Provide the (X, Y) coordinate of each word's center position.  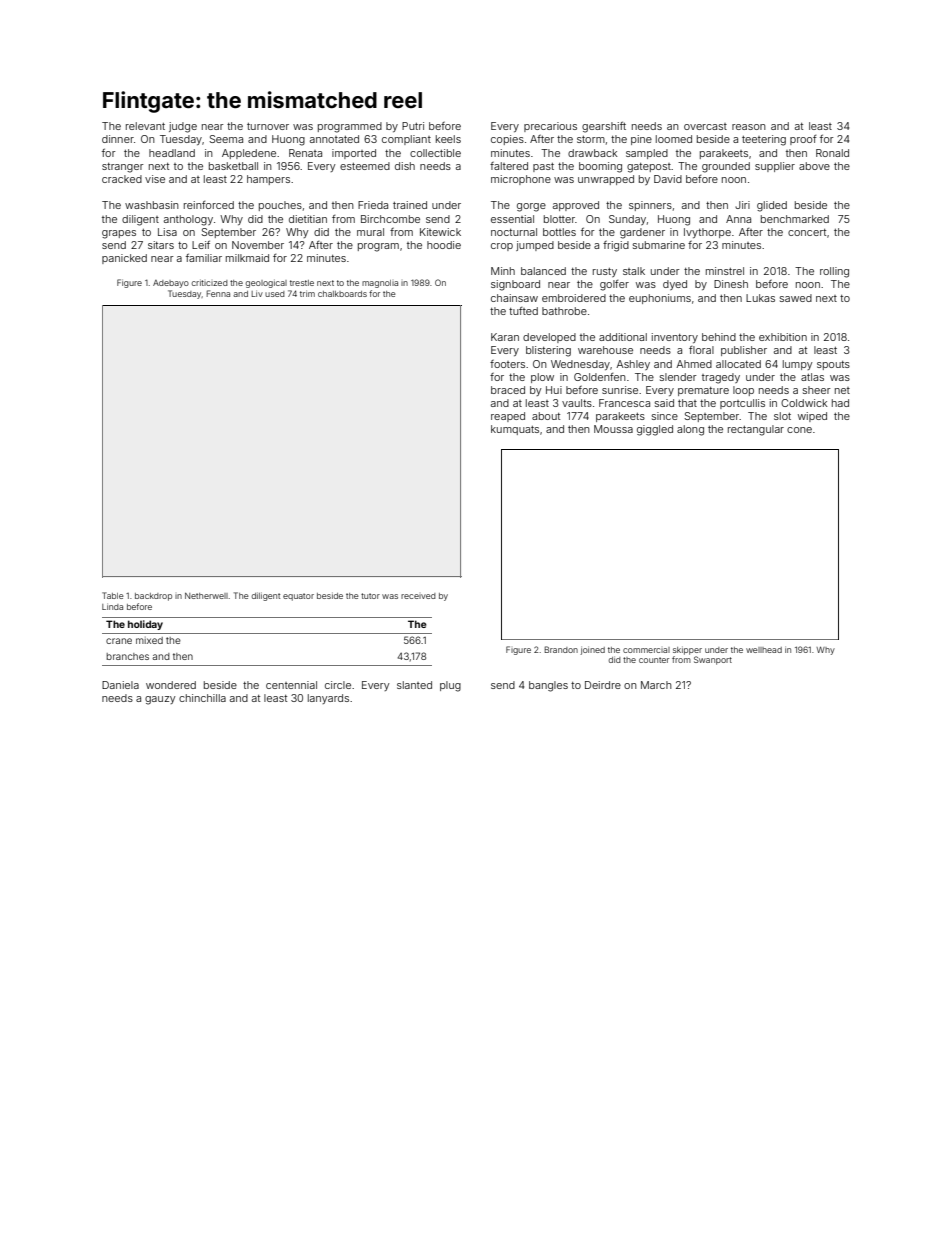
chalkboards (342, 294)
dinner (118, 139)
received (418, 596)
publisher (744, 351)
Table (113, 595)
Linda (112, 607)
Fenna (218, 293)
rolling (834, 272)
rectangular (756, 430)
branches (127, 656)
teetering (764, 140)
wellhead (764, 650)
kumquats (515, 430)
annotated (334, 139)
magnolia (380, 284)
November (258, 245)
